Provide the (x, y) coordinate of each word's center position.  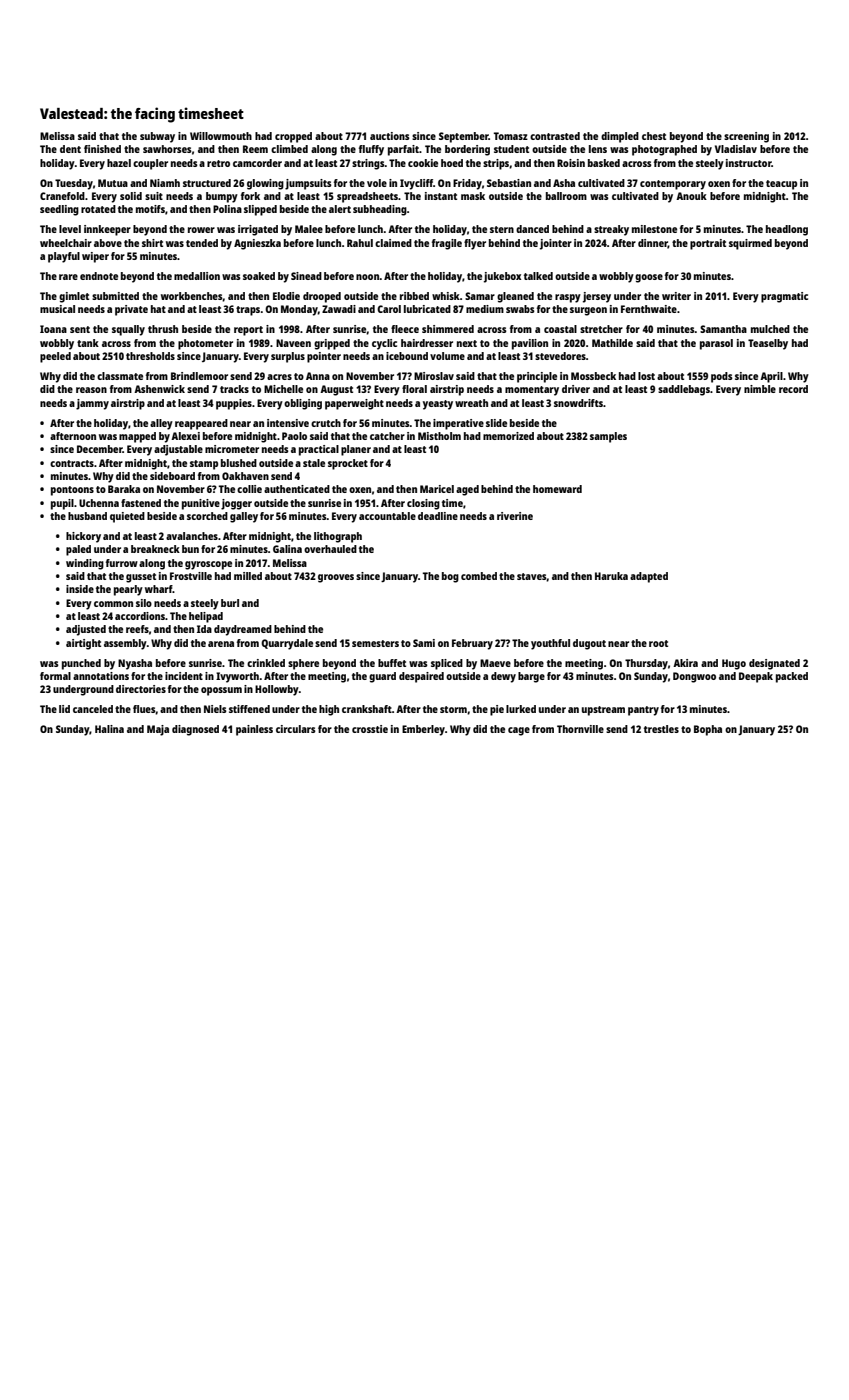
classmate (120, 376)
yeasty (438, 405)
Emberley (423, 730)
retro (218, 163)
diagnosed (195, 730)
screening (746, 137)
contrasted (555, 136)
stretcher (601, 329)
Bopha (708, 730)
